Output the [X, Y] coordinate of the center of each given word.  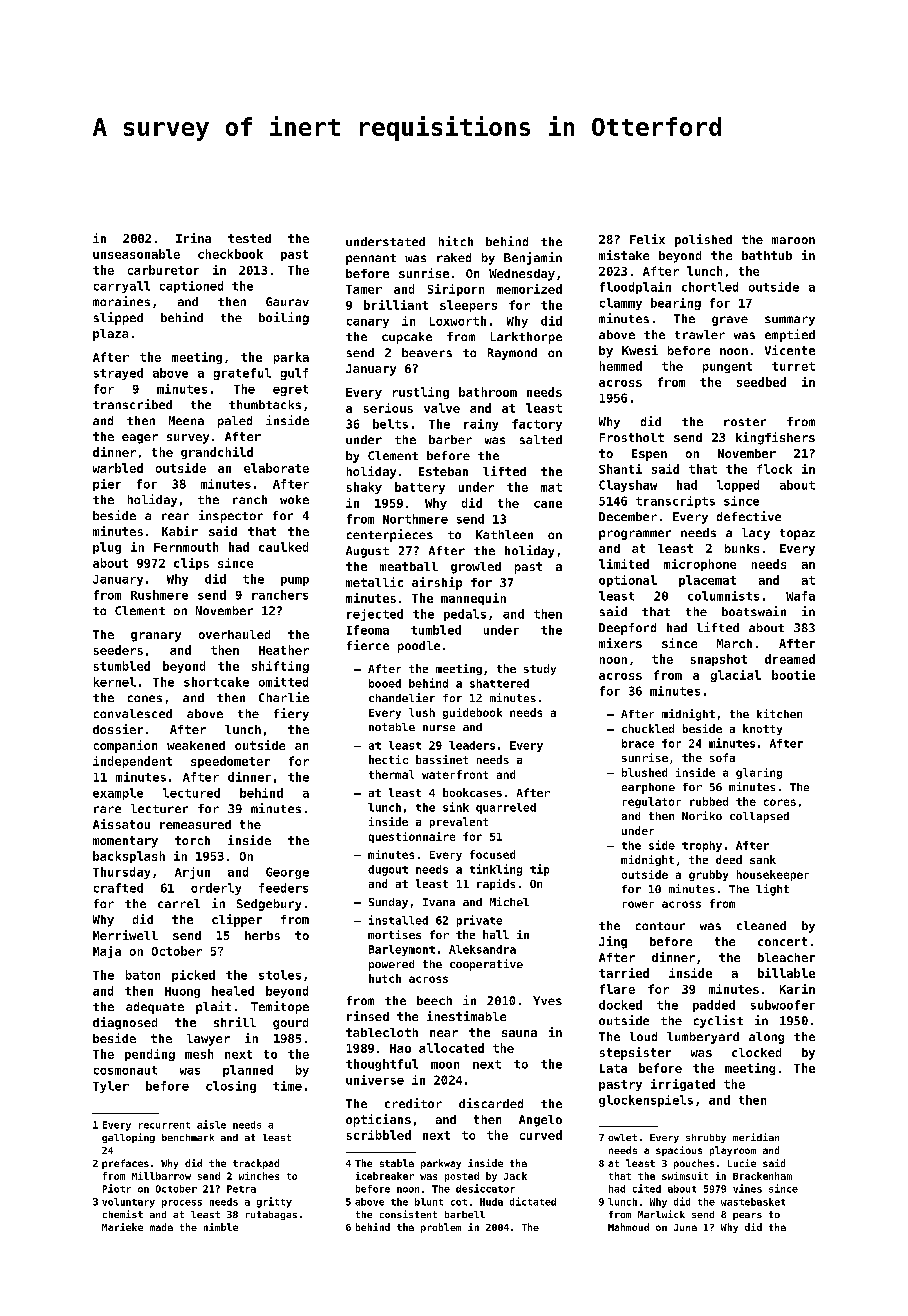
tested [249, 238]
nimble [221, 1227]
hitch [456, 241]
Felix [647, 239]
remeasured [195, 824]
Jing [613, 942]
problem [441, 1228]
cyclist [718, 1021]
